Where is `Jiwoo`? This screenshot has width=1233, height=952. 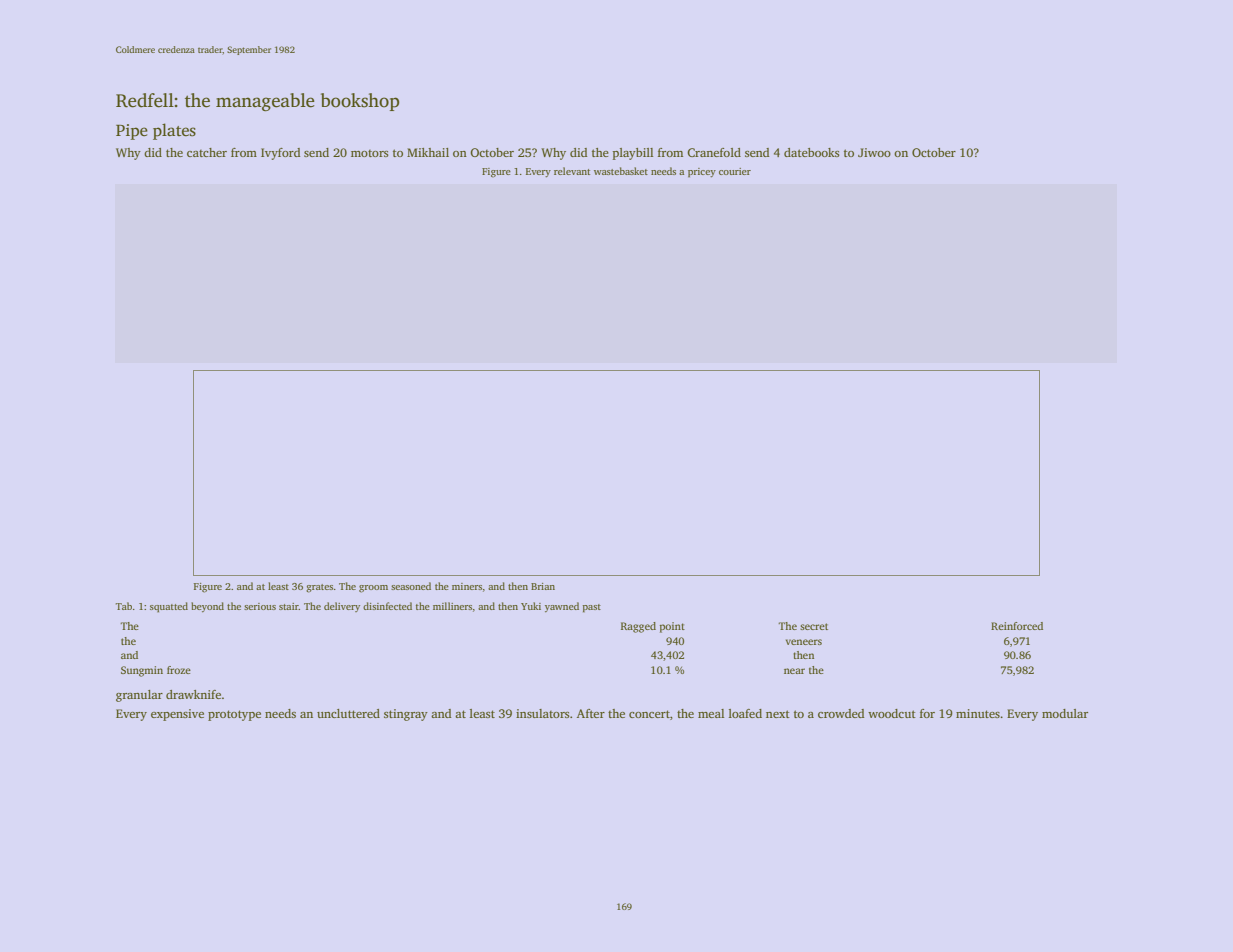
Jiwoo is located at coordinates (874, 152).
